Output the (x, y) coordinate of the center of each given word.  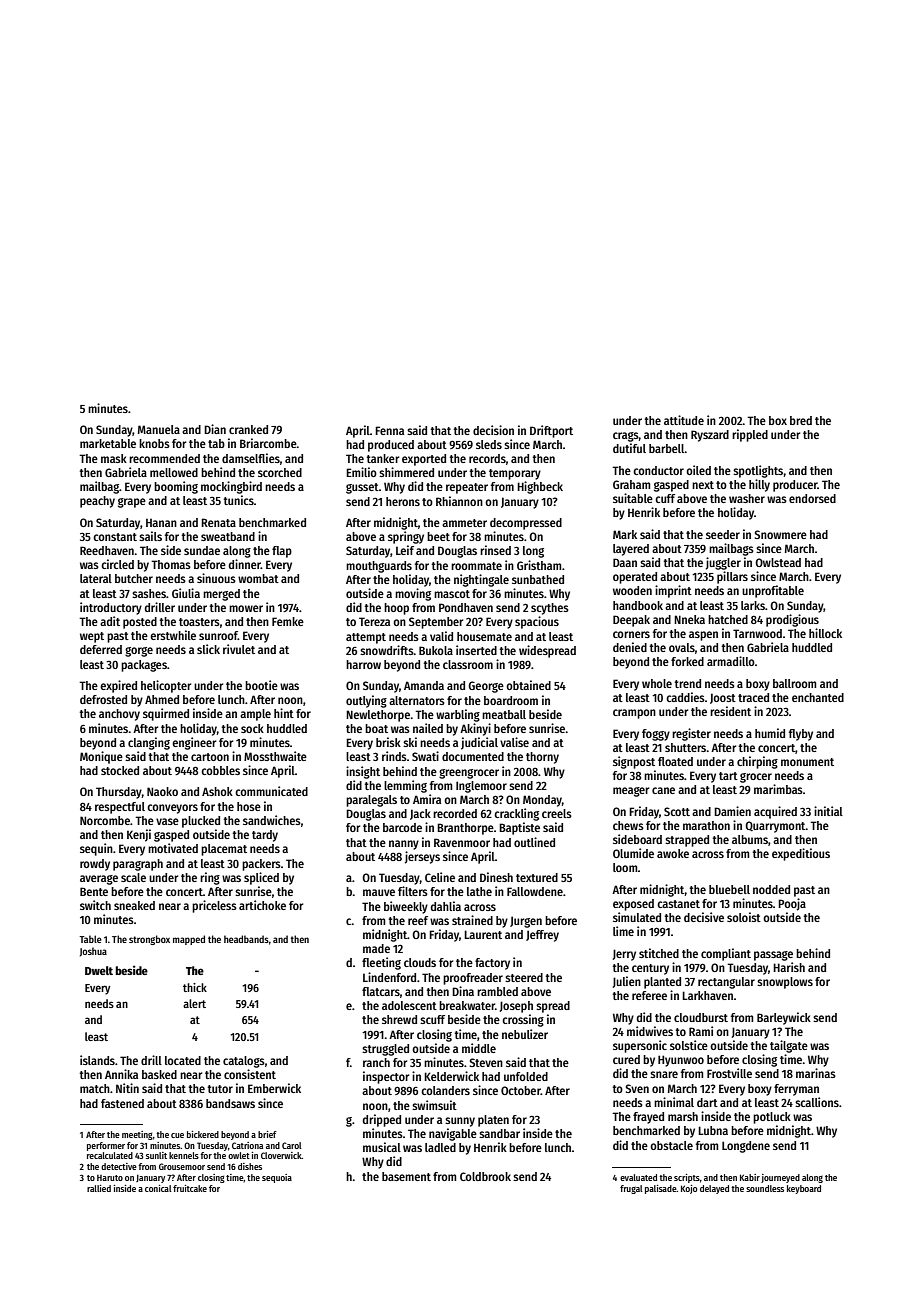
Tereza (374, 621)
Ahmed (162, 699)
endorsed (812, 498)
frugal (631, 1189)
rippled (750, 435)
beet (438, 536)
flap (282, 552)
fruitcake (190, 1188)
